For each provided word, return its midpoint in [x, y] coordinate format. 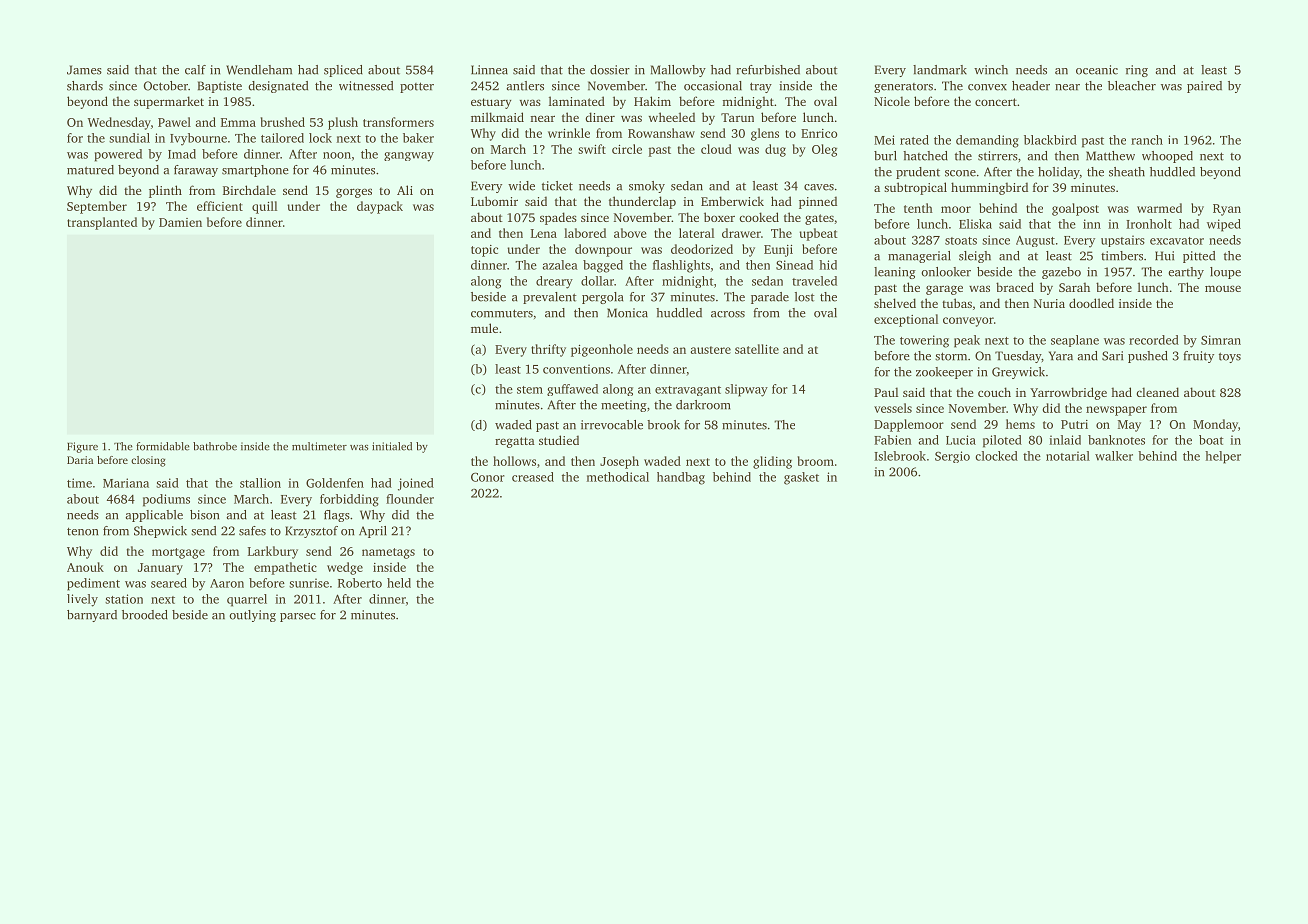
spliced [343, 71]
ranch [1147, 140]
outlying [252, 616]
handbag [681, 478]
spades [558, 218]
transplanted [102, 223]
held [399, 583]
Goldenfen [335, 483]
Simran [1221, 340]
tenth [918, 208]
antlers [525, 86]
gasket [801, 478]
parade [770, 298]
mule [484, 328]
